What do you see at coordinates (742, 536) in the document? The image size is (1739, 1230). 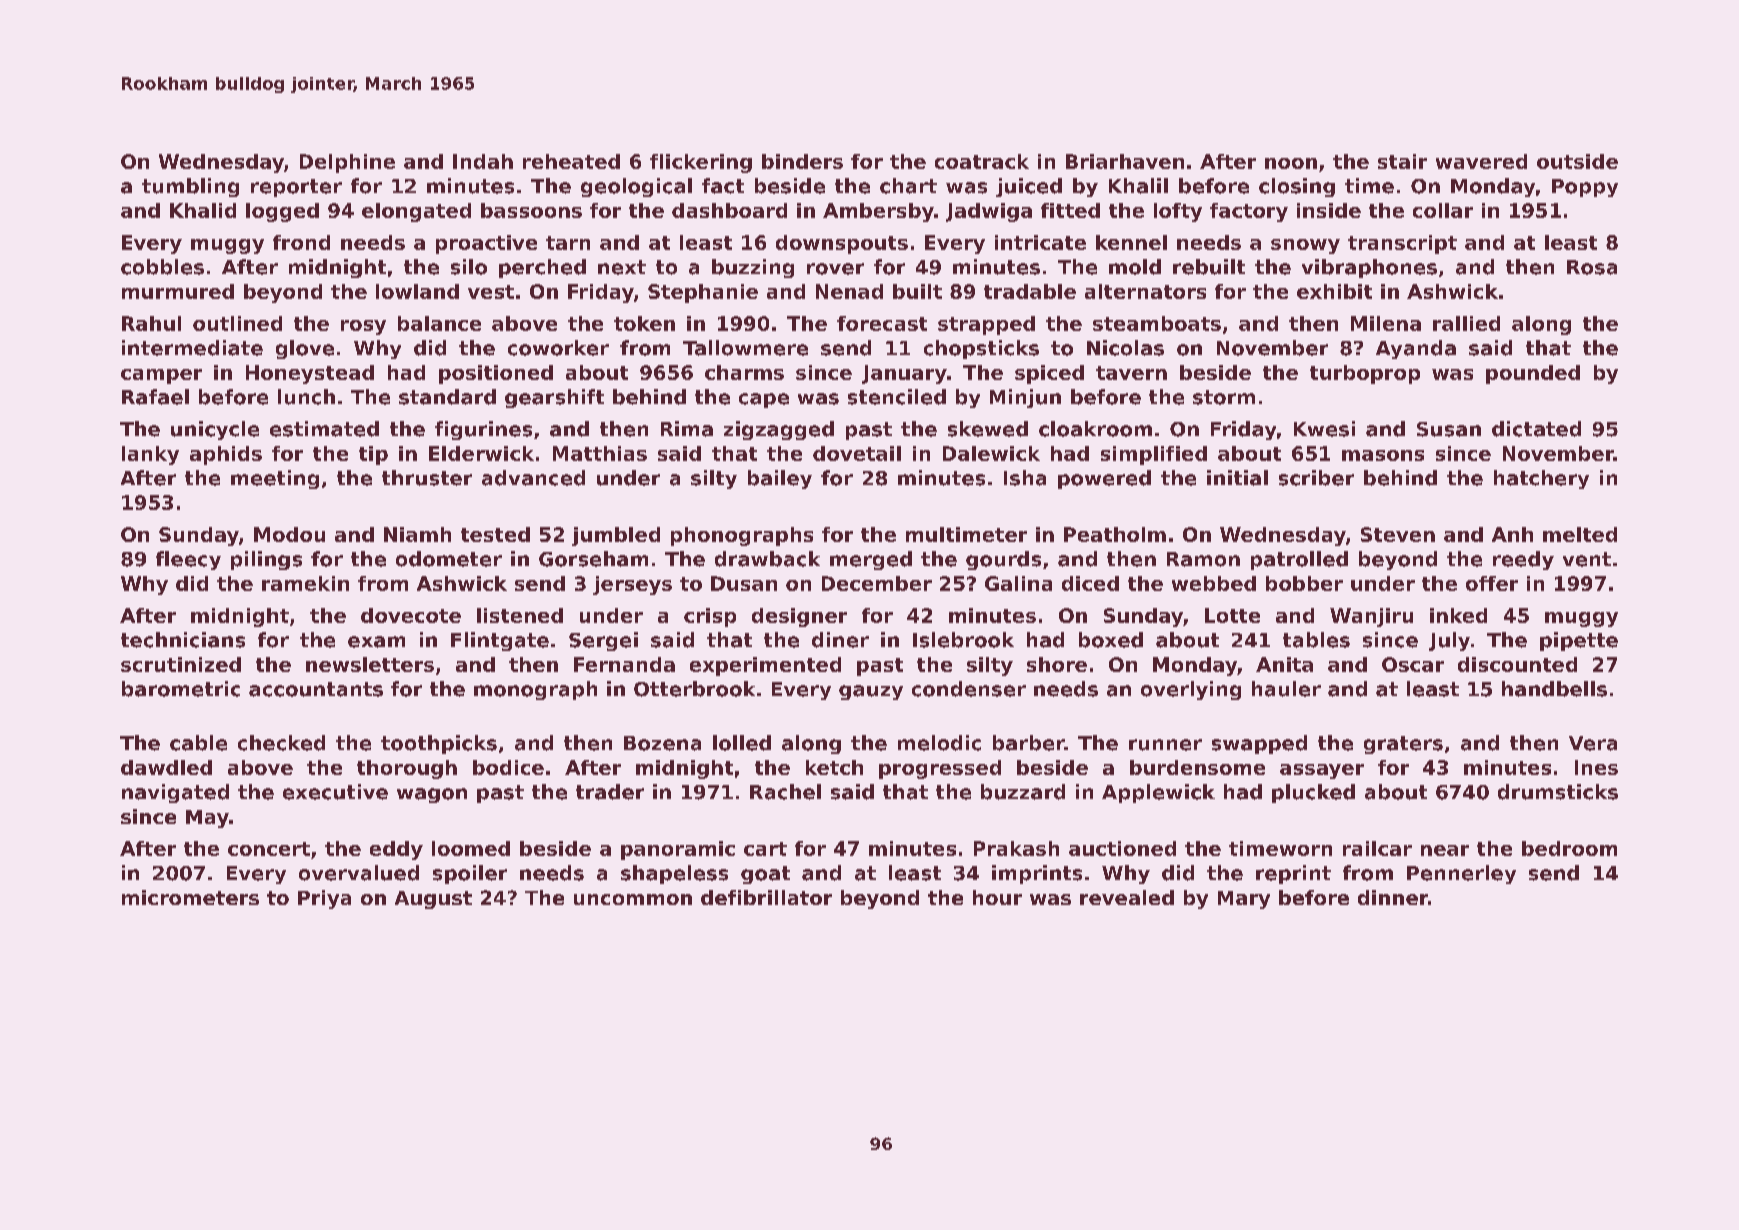 I see `phonographs` at bounding box center [742, 536].
